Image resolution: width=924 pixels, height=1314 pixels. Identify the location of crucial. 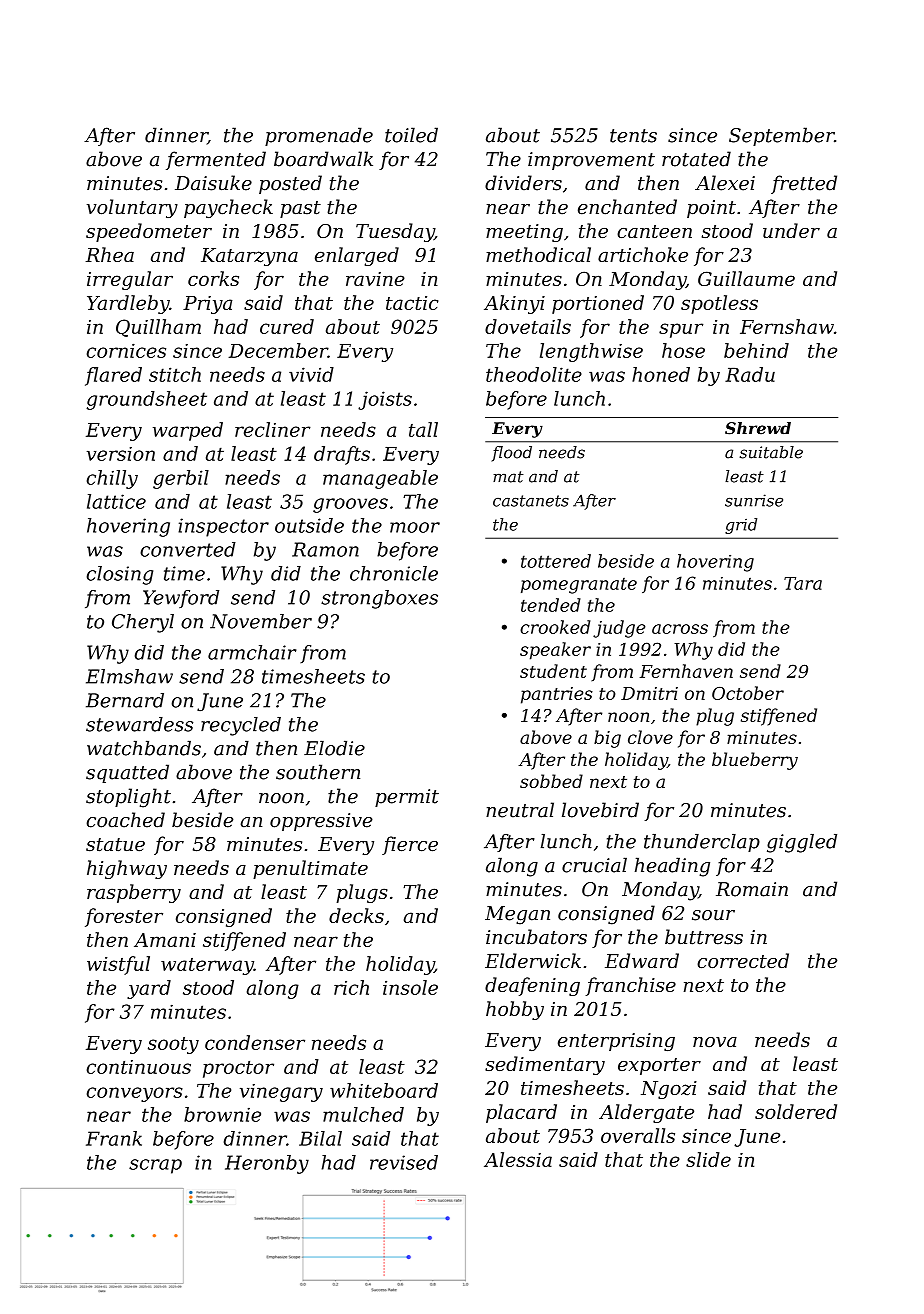
(594, 865).
